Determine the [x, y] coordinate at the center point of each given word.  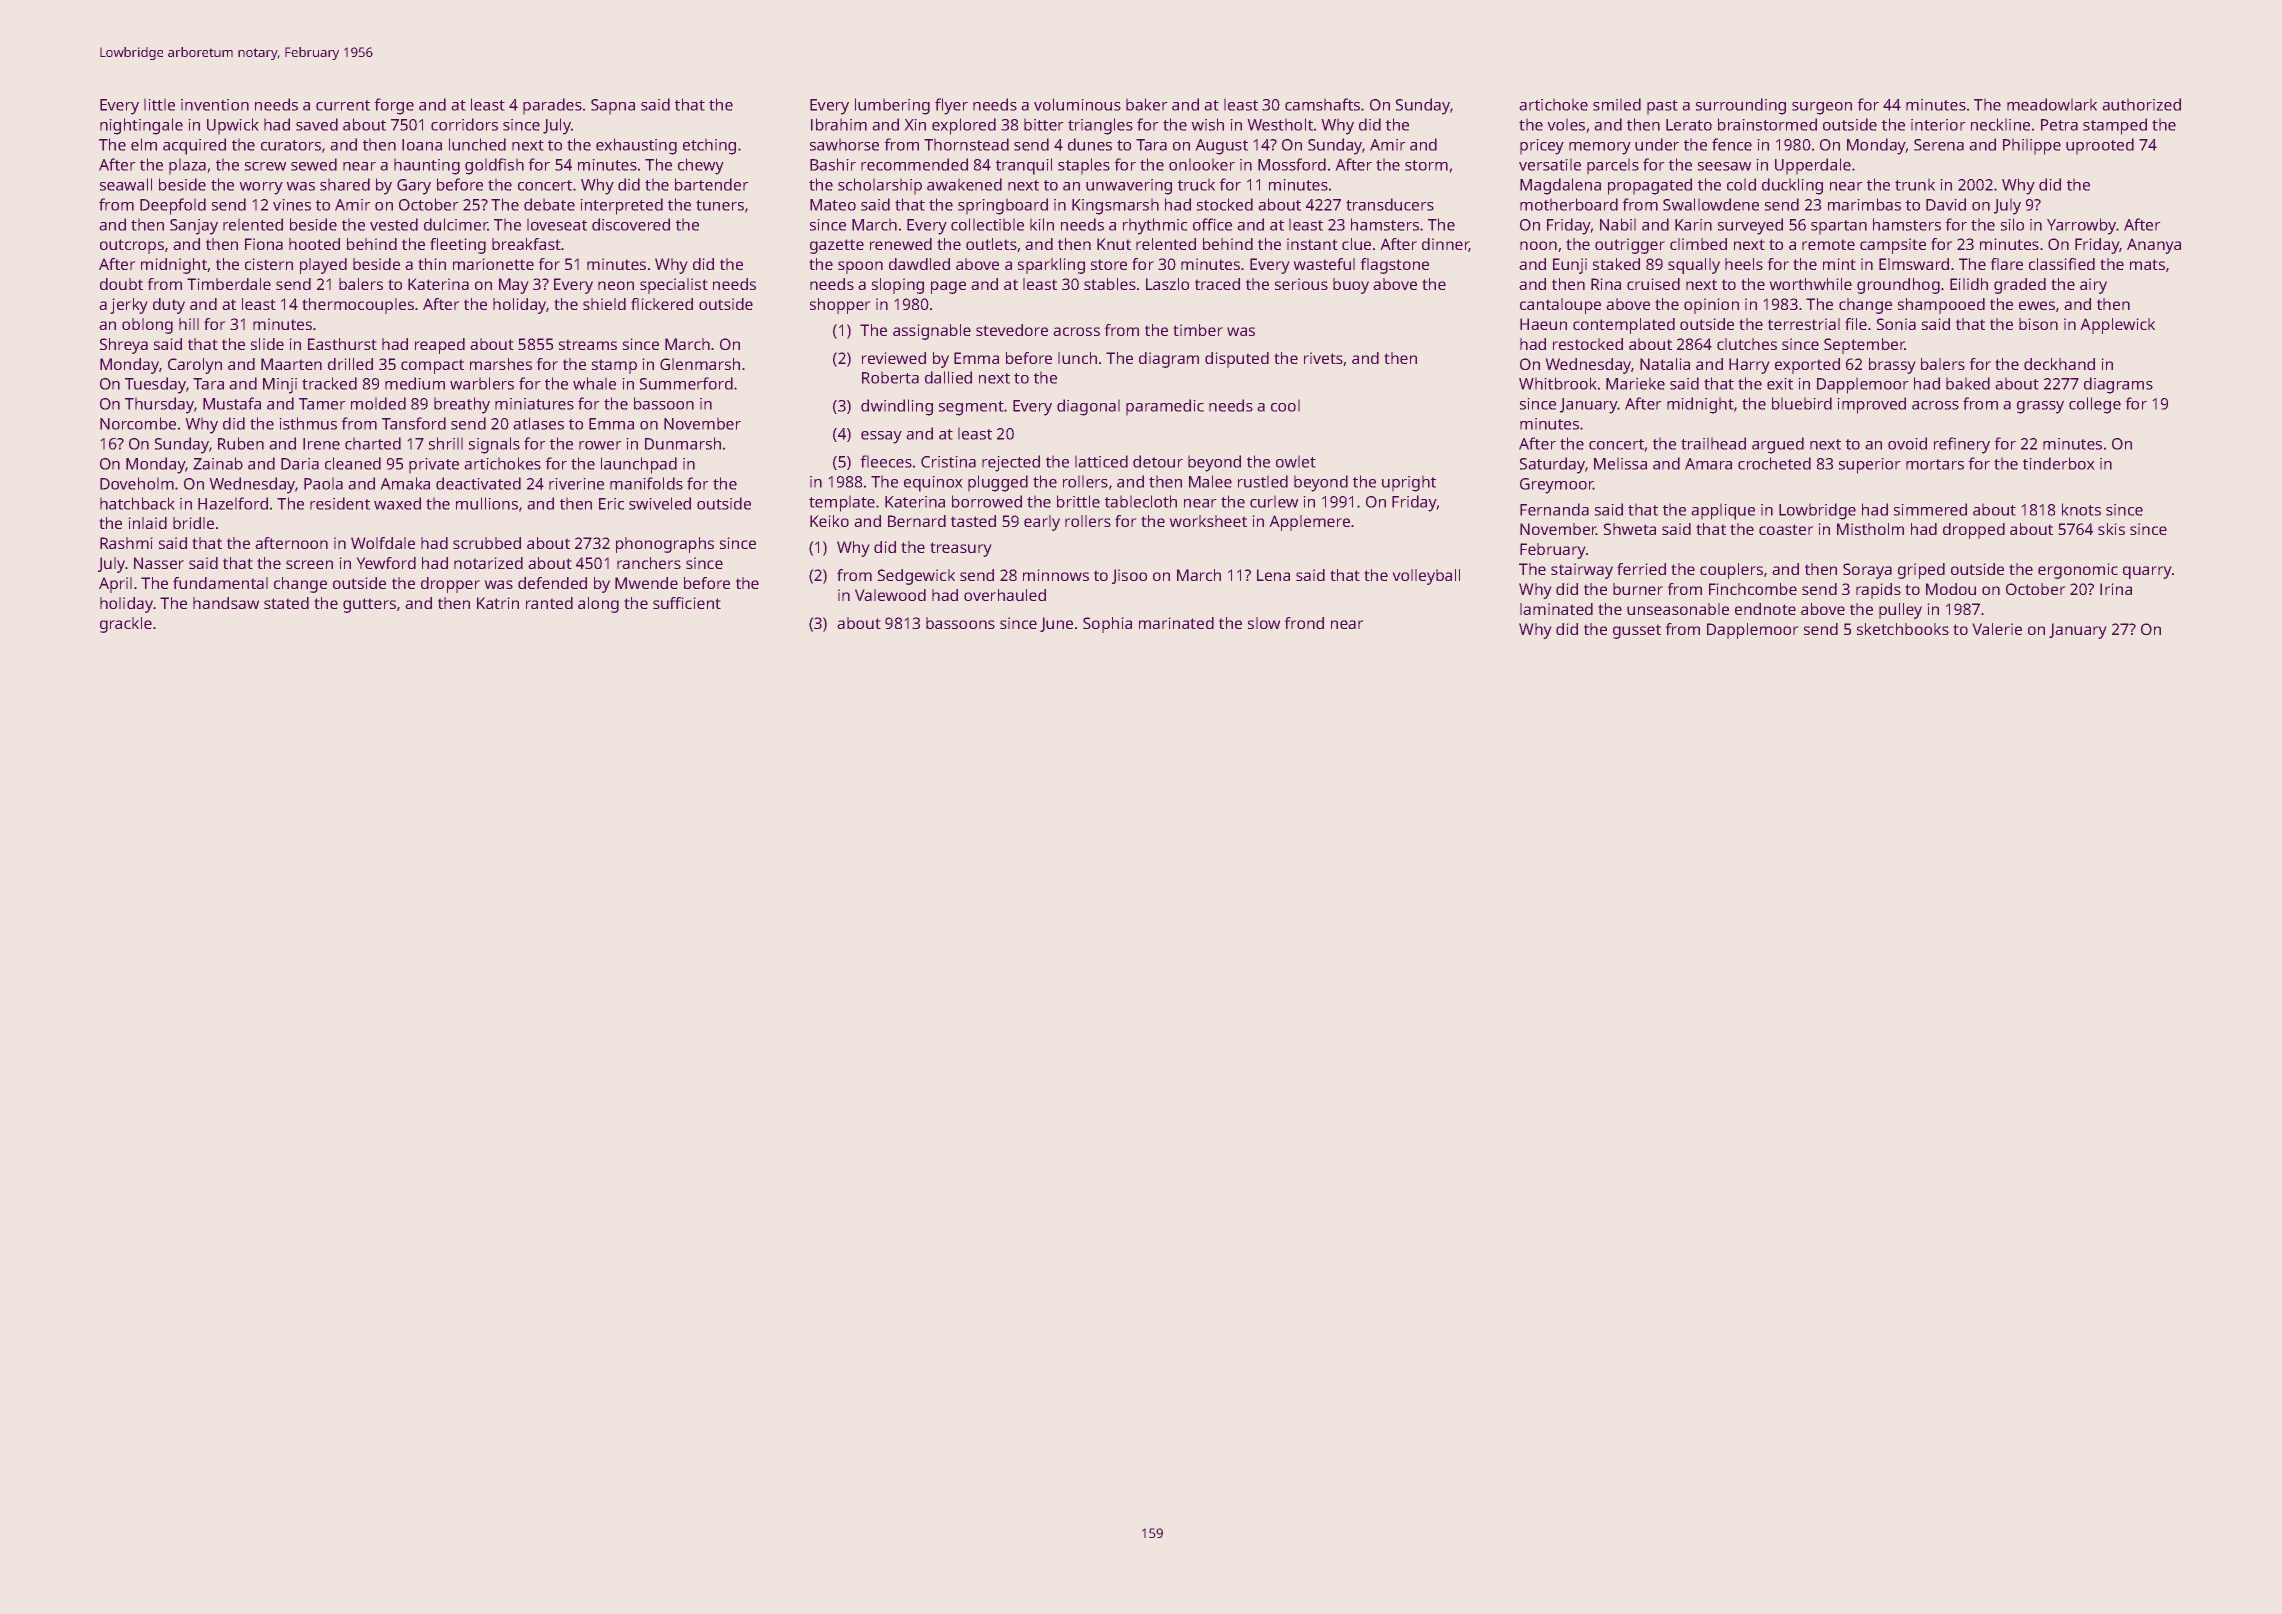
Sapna [613, 106]
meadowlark [2052, 104]
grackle [126, 625]
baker [1146, 104]
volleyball [1426, 577]
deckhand [2059, 364]
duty [169, 306]
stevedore [1012, 330]
